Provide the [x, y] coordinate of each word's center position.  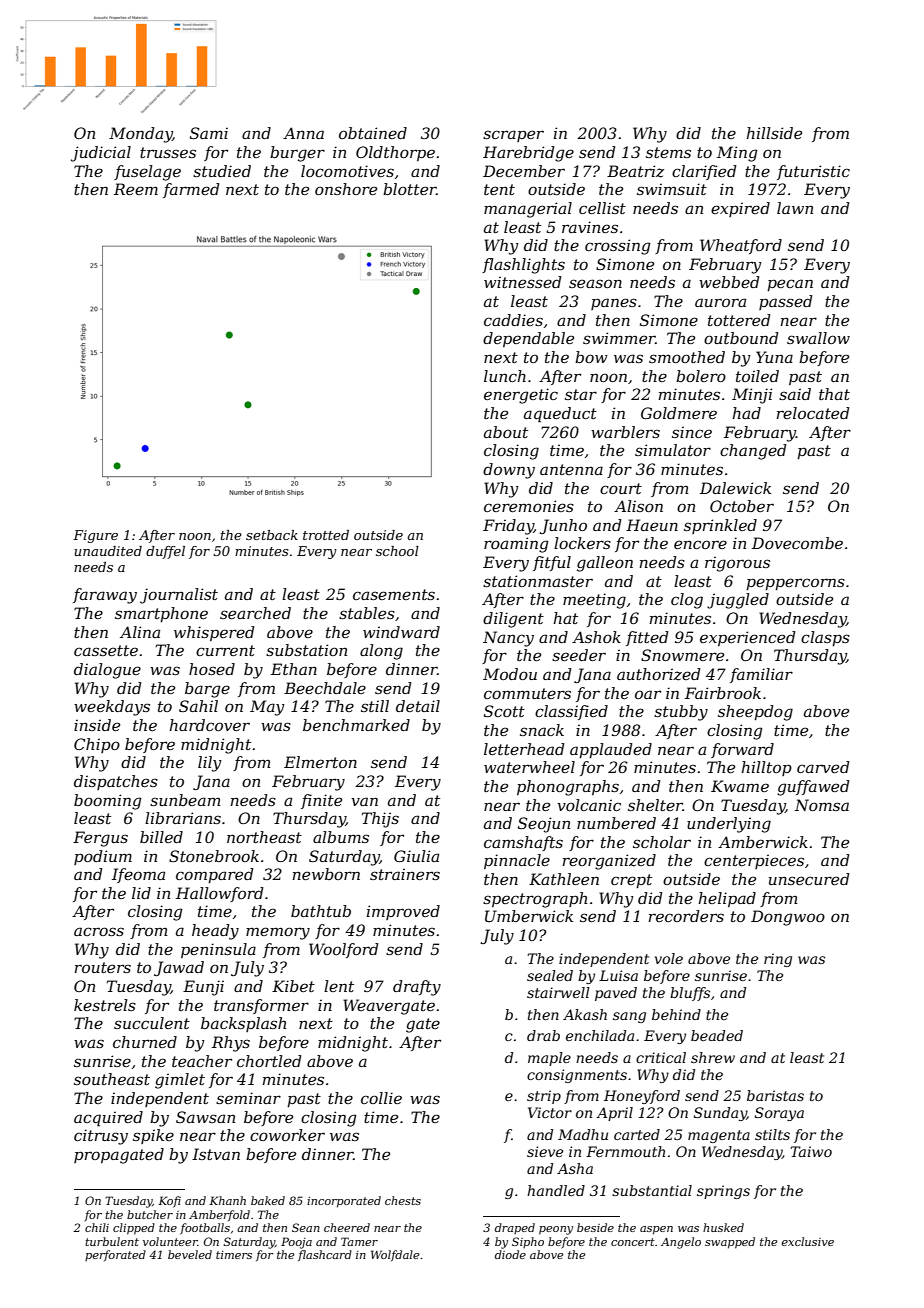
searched [255, 613]
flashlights [523, 266]
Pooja [296, 1243]
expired [740, 209]
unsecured [809, 879]
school [397, 551]
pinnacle [517, 861]
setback [272, 535]
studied [222, 171]
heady [215, 932]
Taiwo [811, 1151]
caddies [513, 320]
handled [556, 1190]
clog [687, 601]
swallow [818, 338]
